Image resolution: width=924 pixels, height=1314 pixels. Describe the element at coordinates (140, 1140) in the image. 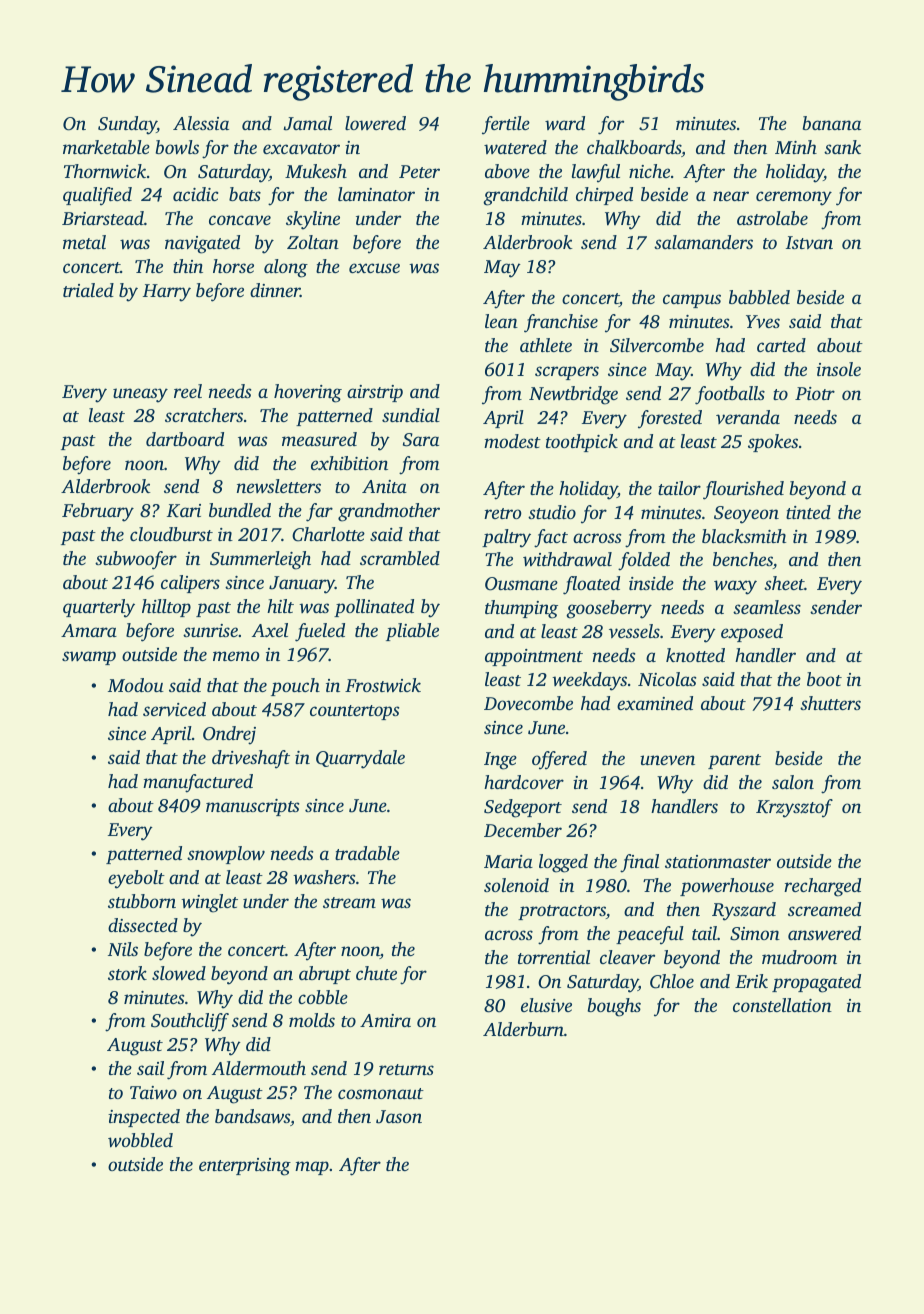

I see `wobbled` at that location.
